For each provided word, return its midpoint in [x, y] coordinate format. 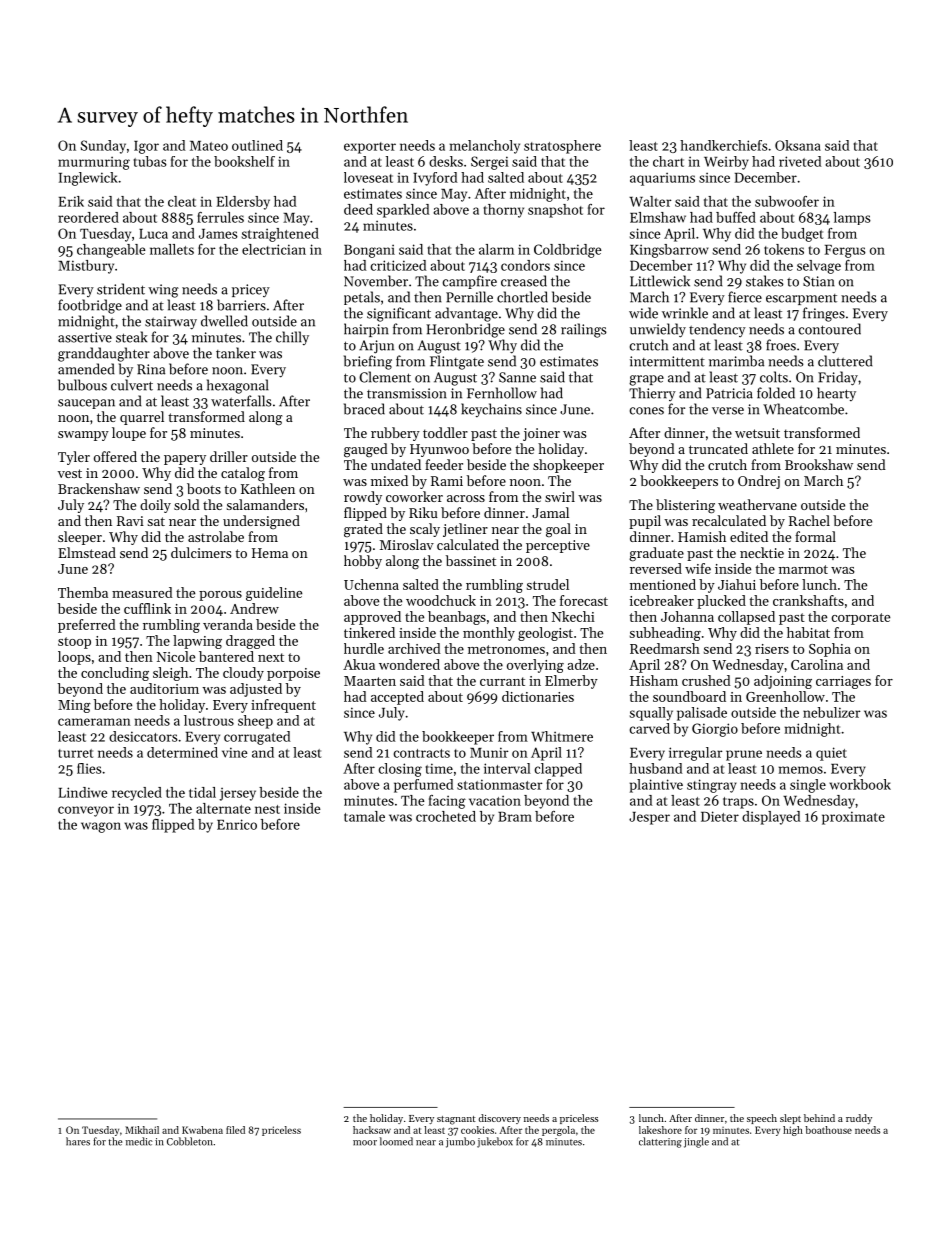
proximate [853, 818]
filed [235, 1130]
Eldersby [243, 203]
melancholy [485, 147]
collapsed [746, 618]
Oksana [798, 145]
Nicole [176, 656]
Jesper [649, 818]
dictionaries [538, 696]
